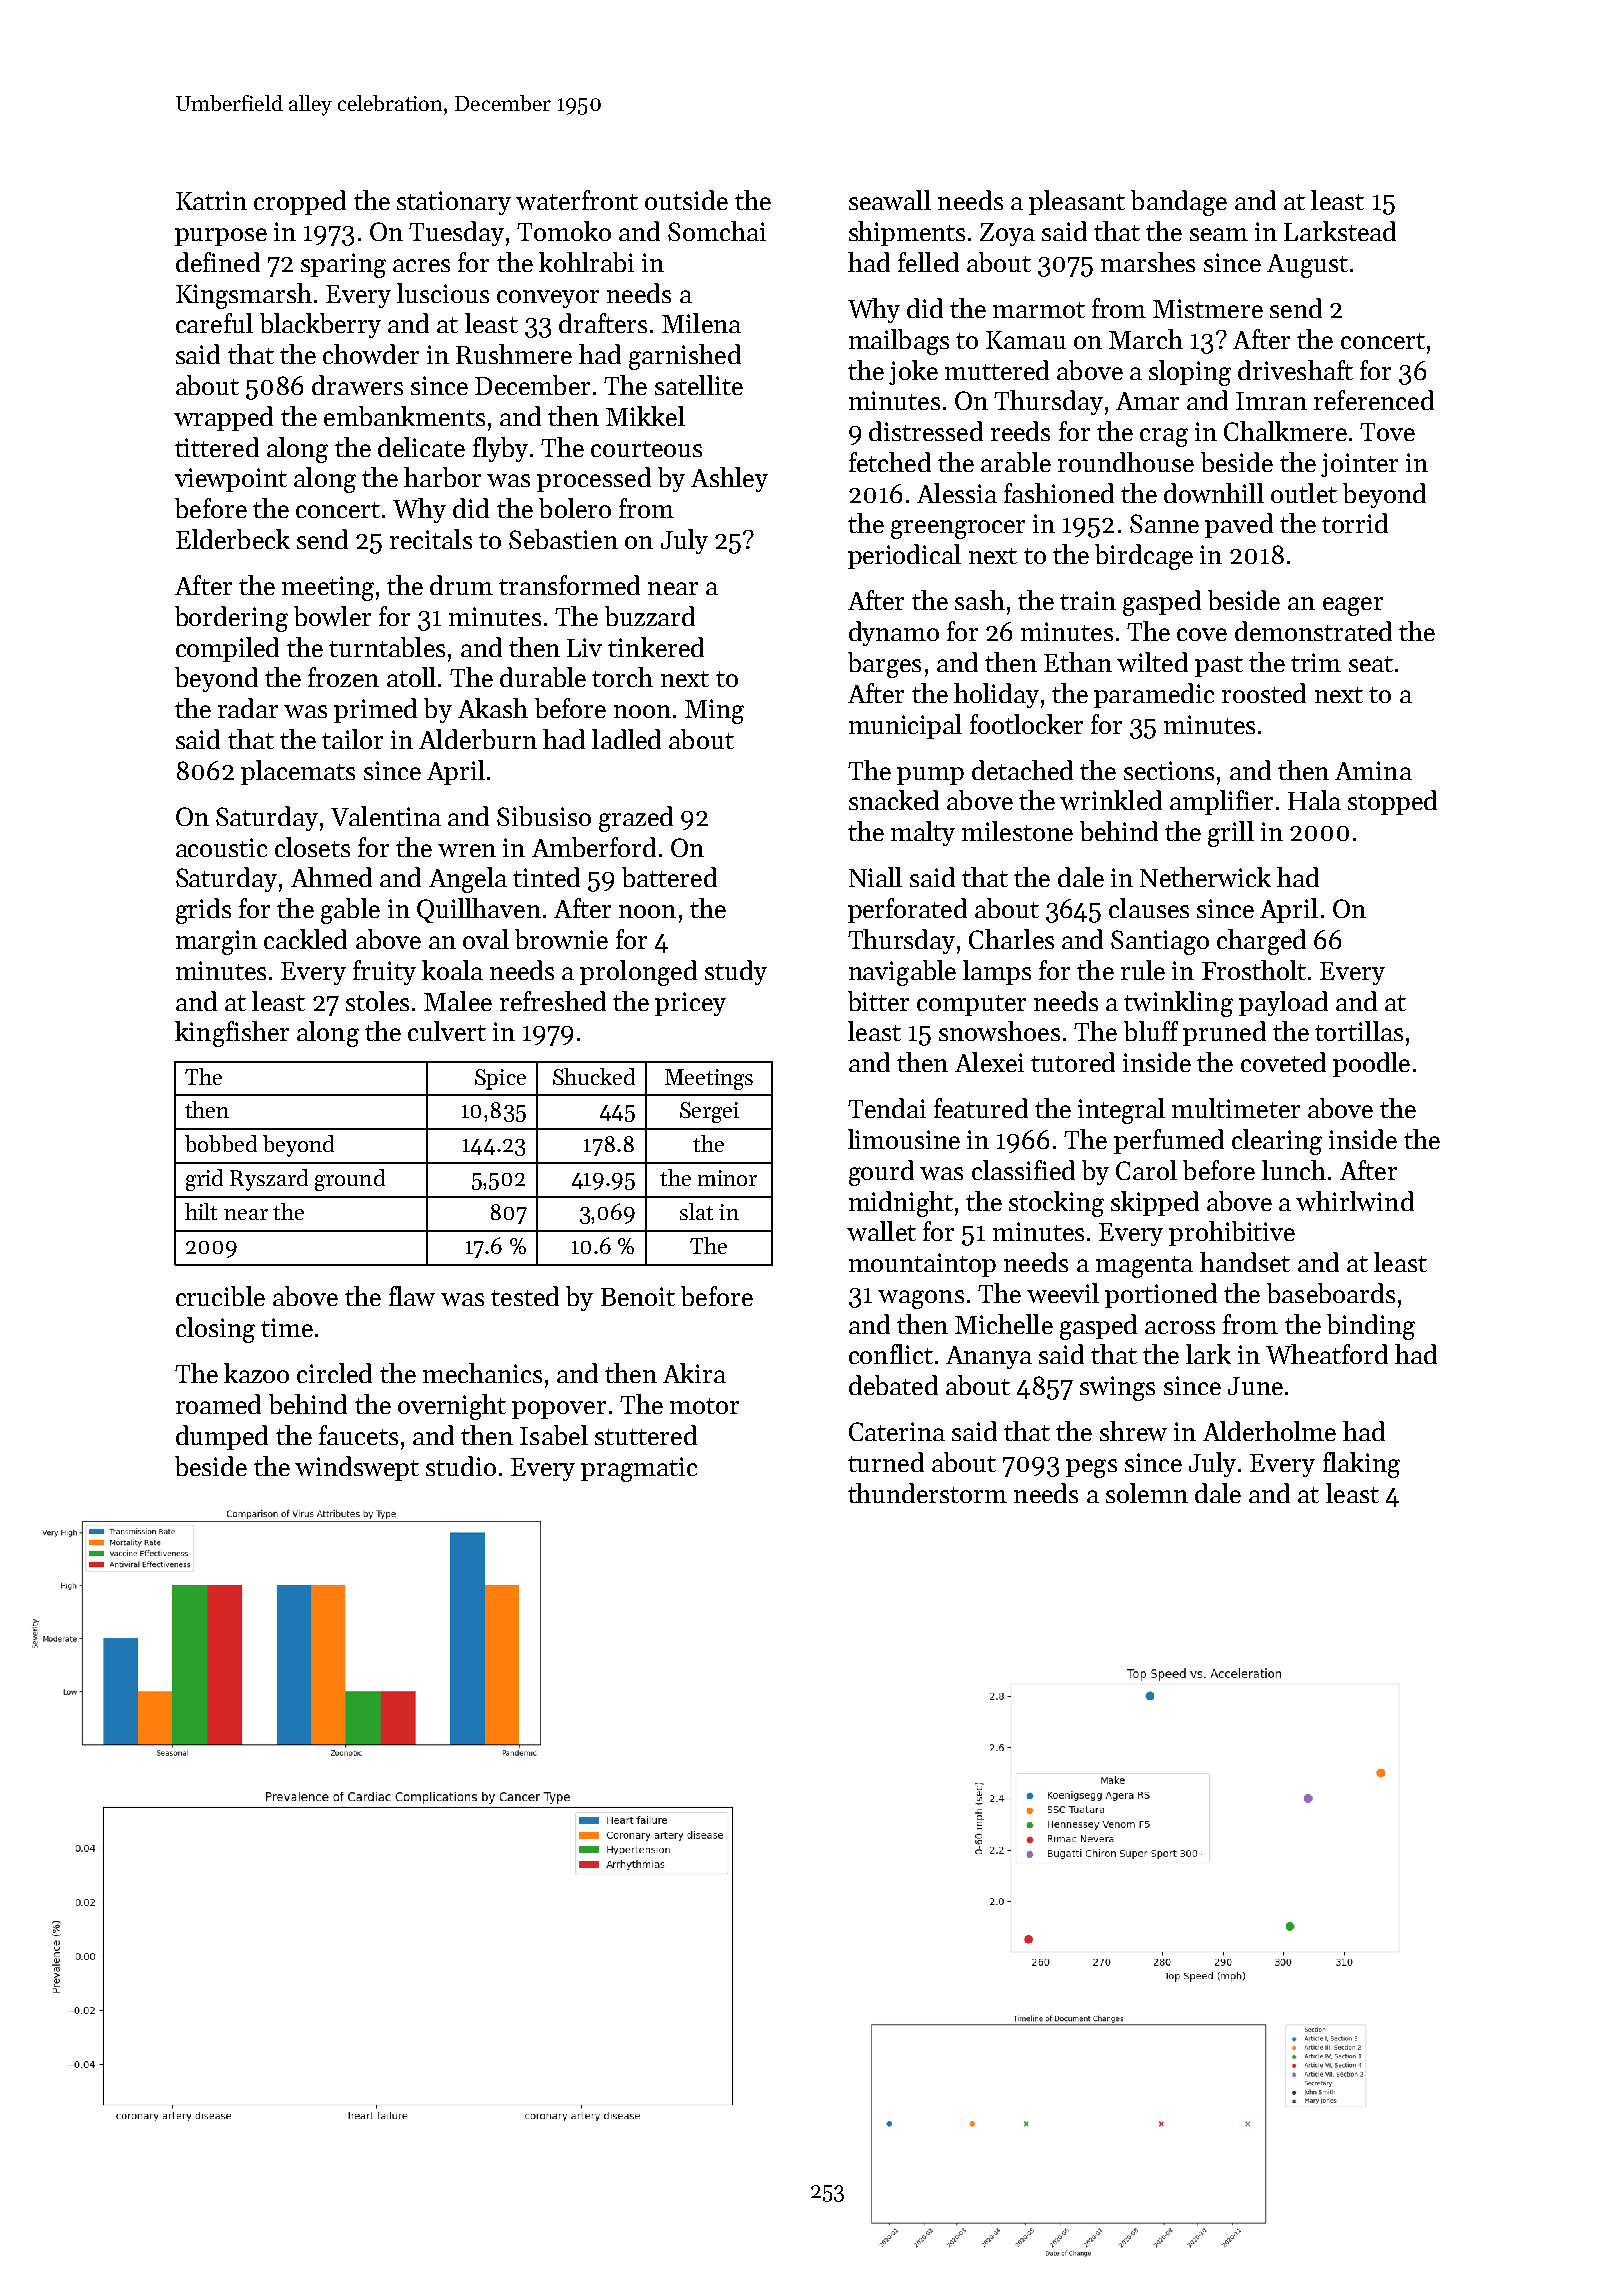  Describe the element at coordinates (298, 772) in the screenshot. I see `placemats` at that location.
